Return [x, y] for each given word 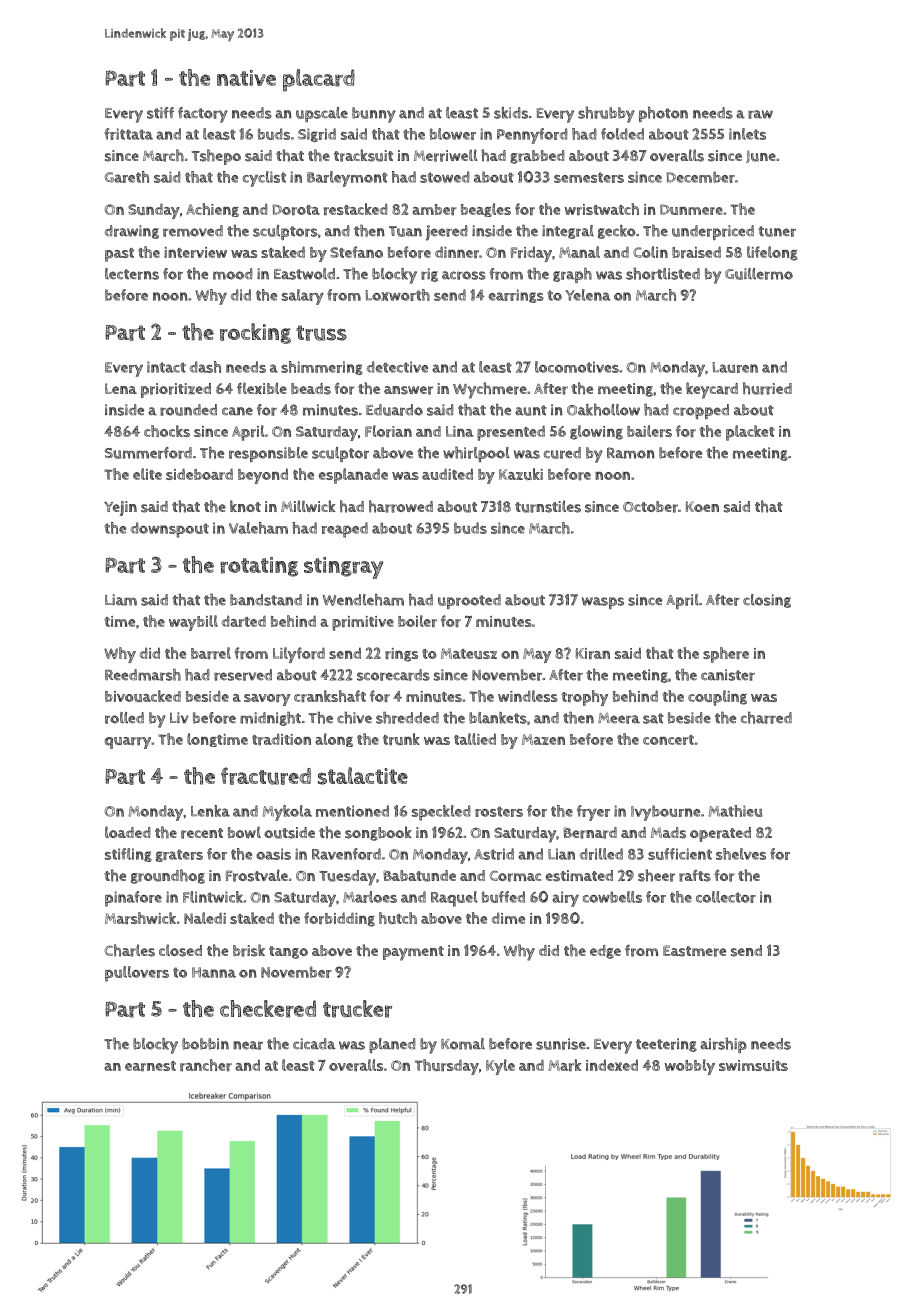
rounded [188, 410]
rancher [206, 1065]
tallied [475, 739]
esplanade [353, 476]
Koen [702, 506]
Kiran [593, 654]
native [246, 78]
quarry [128, 743]
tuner [777, 231]
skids [511, 113]
